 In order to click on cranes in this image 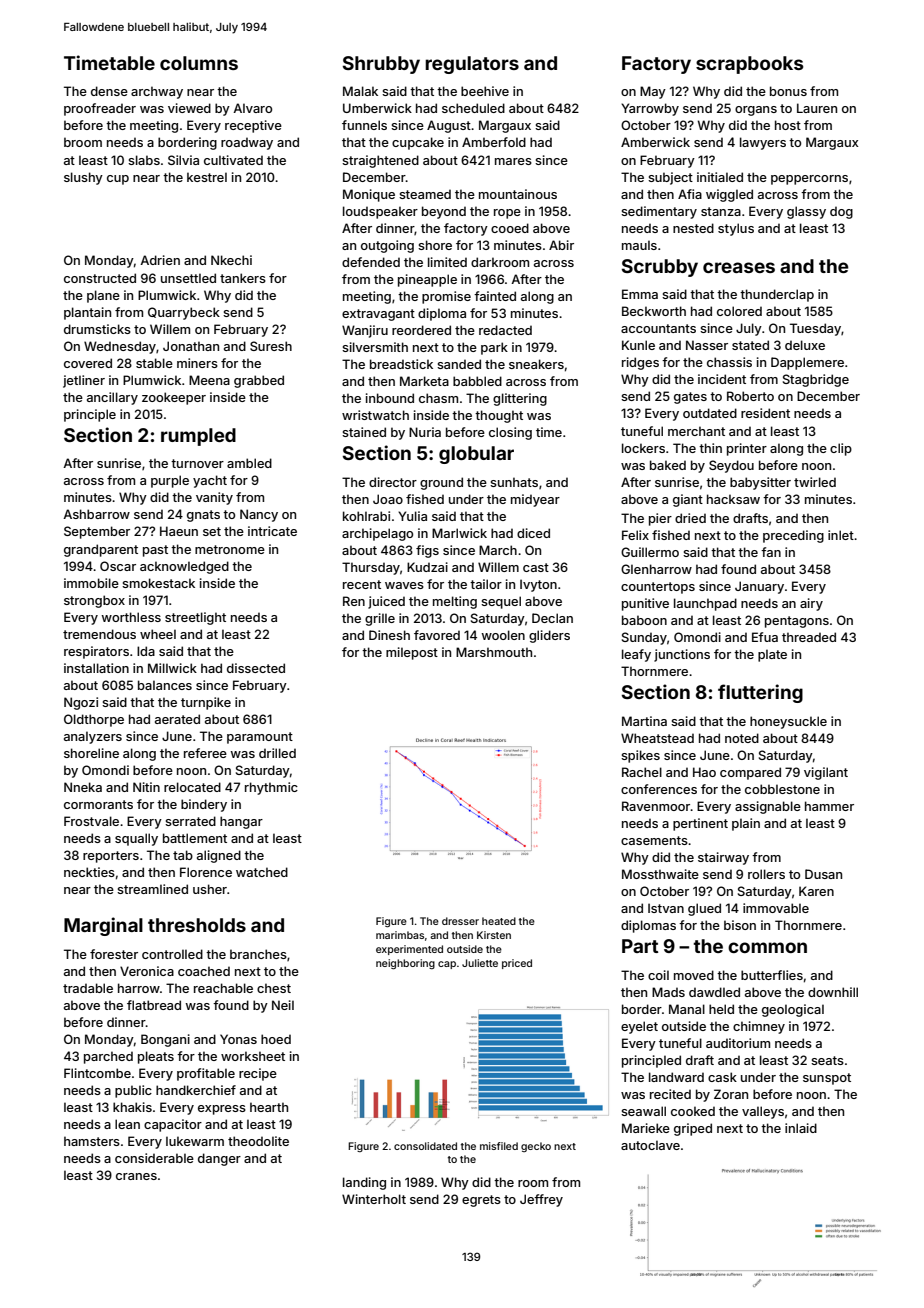, I will do `click(136, 1176)`.
